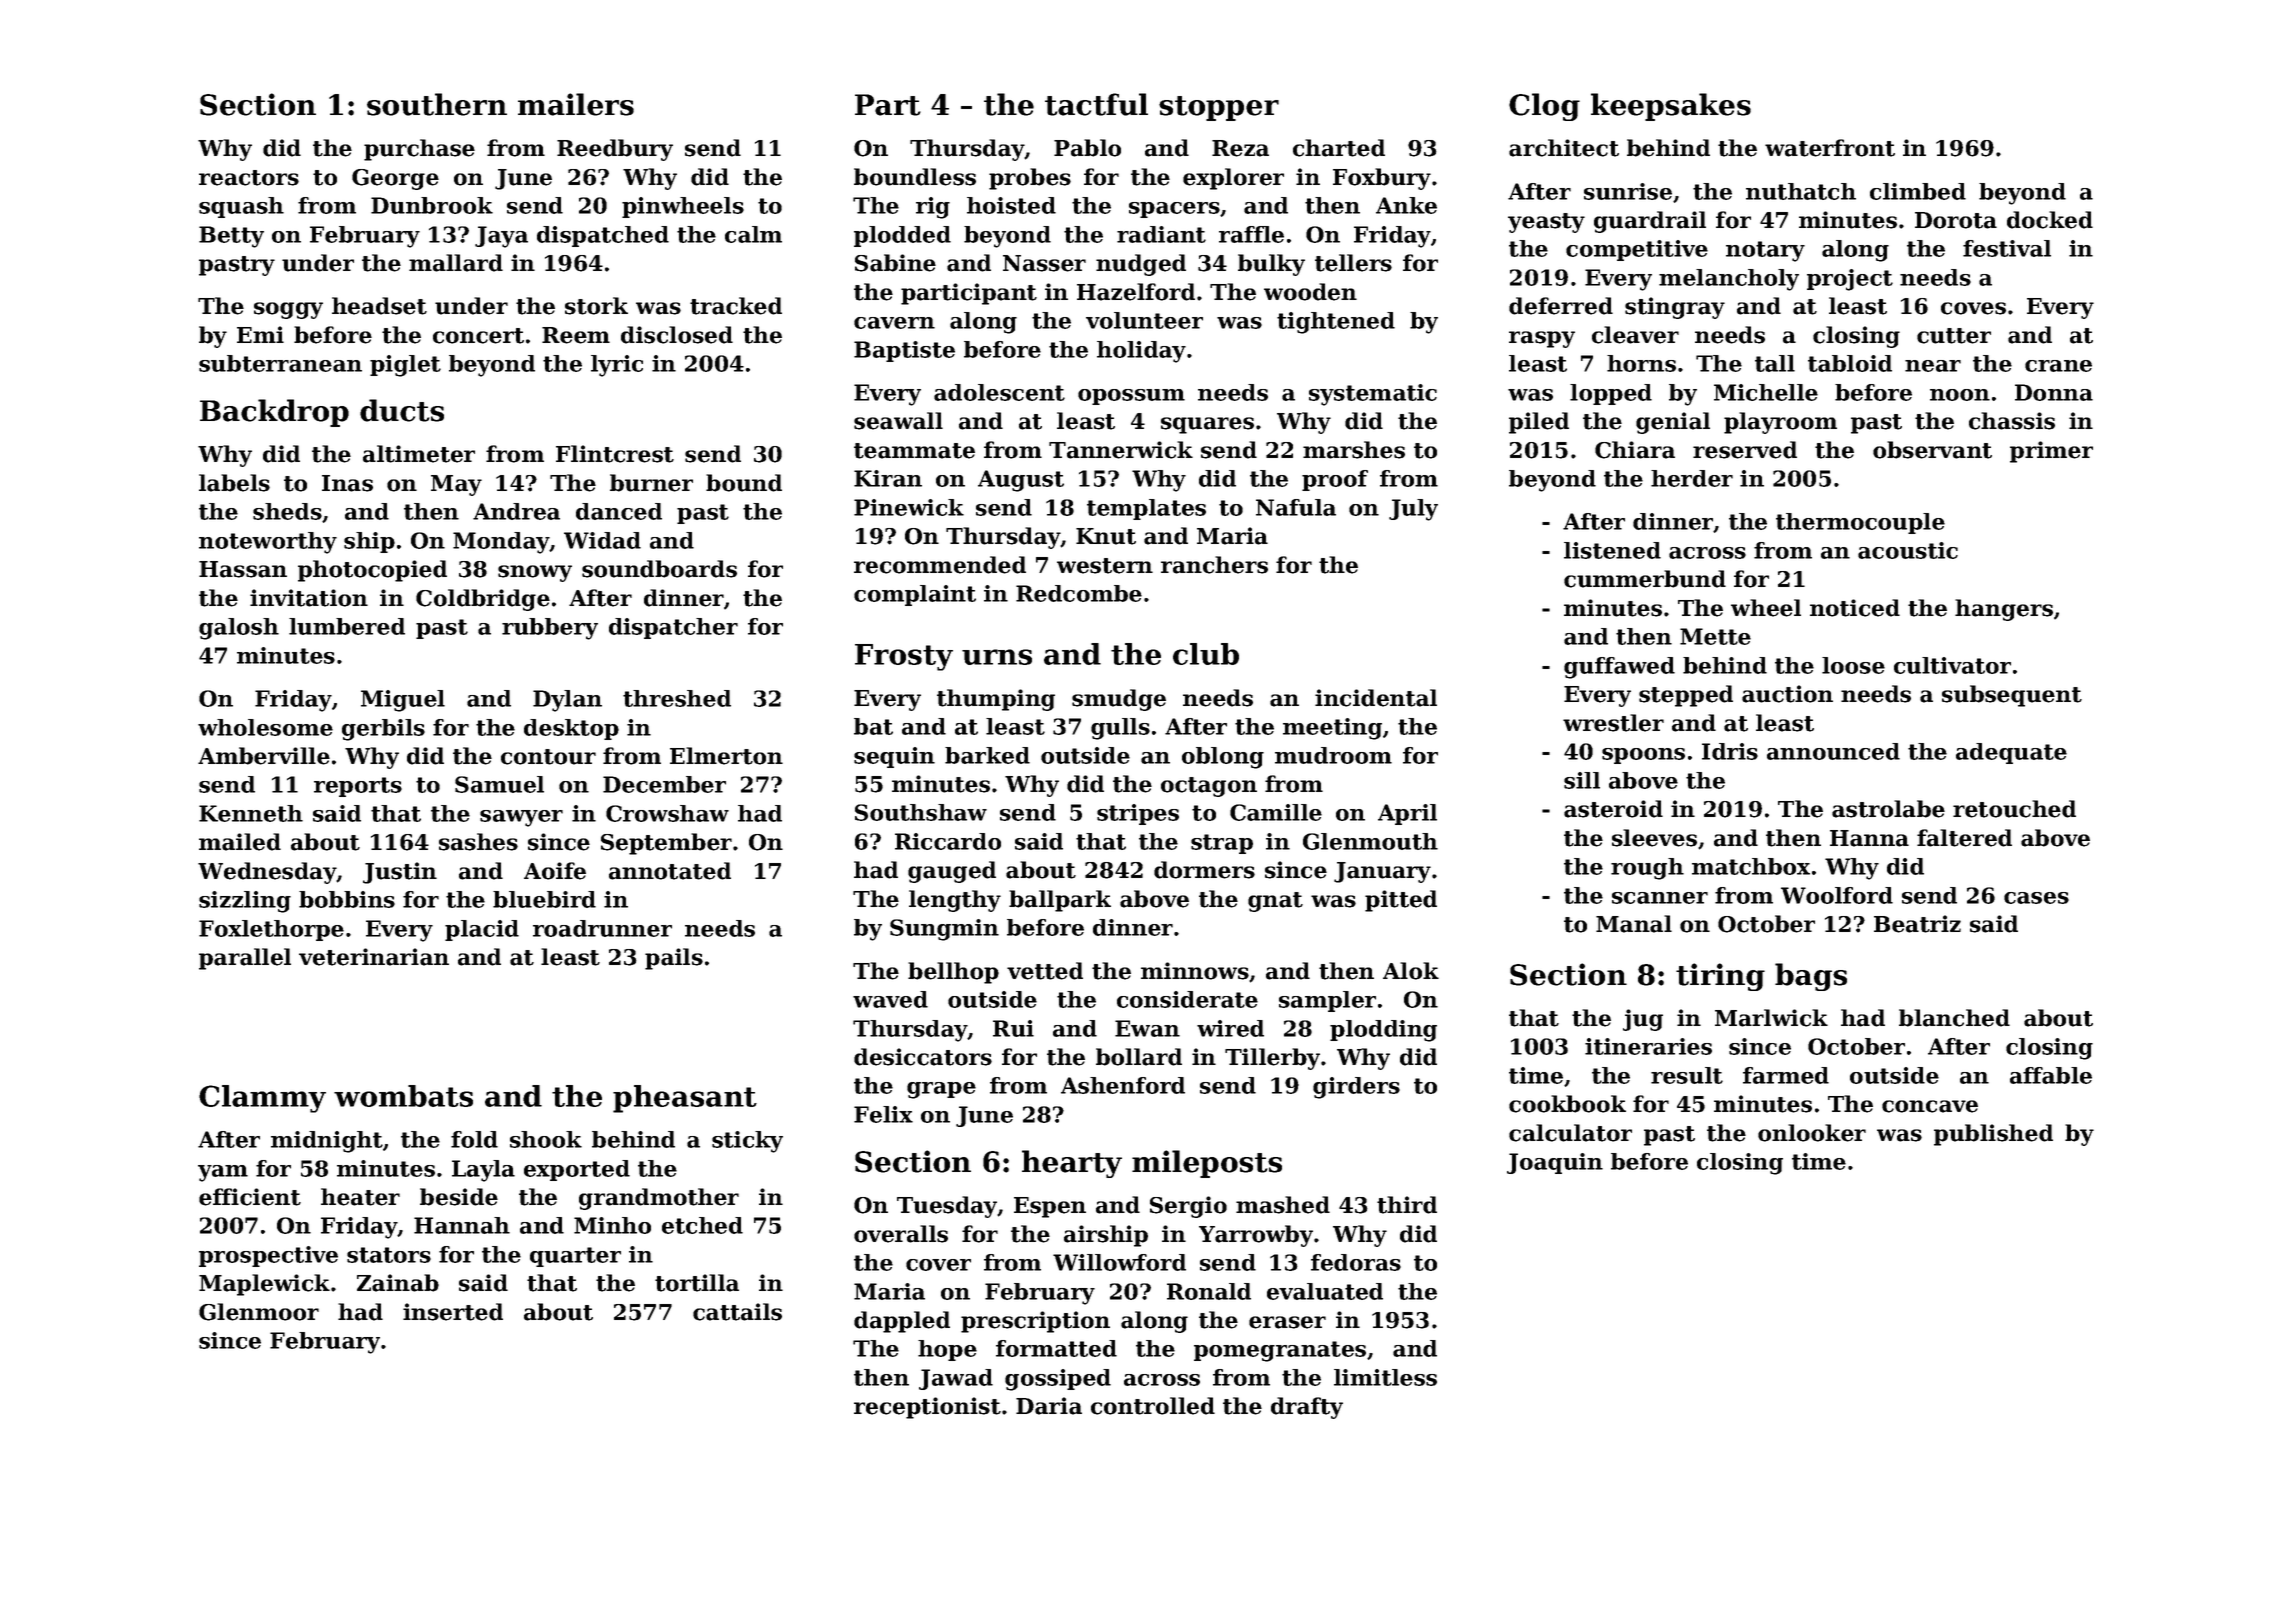 This page has width=2292, height=1620. Describe the element at coordinates (260, 334) in the page. I see `Emi` at that location.
